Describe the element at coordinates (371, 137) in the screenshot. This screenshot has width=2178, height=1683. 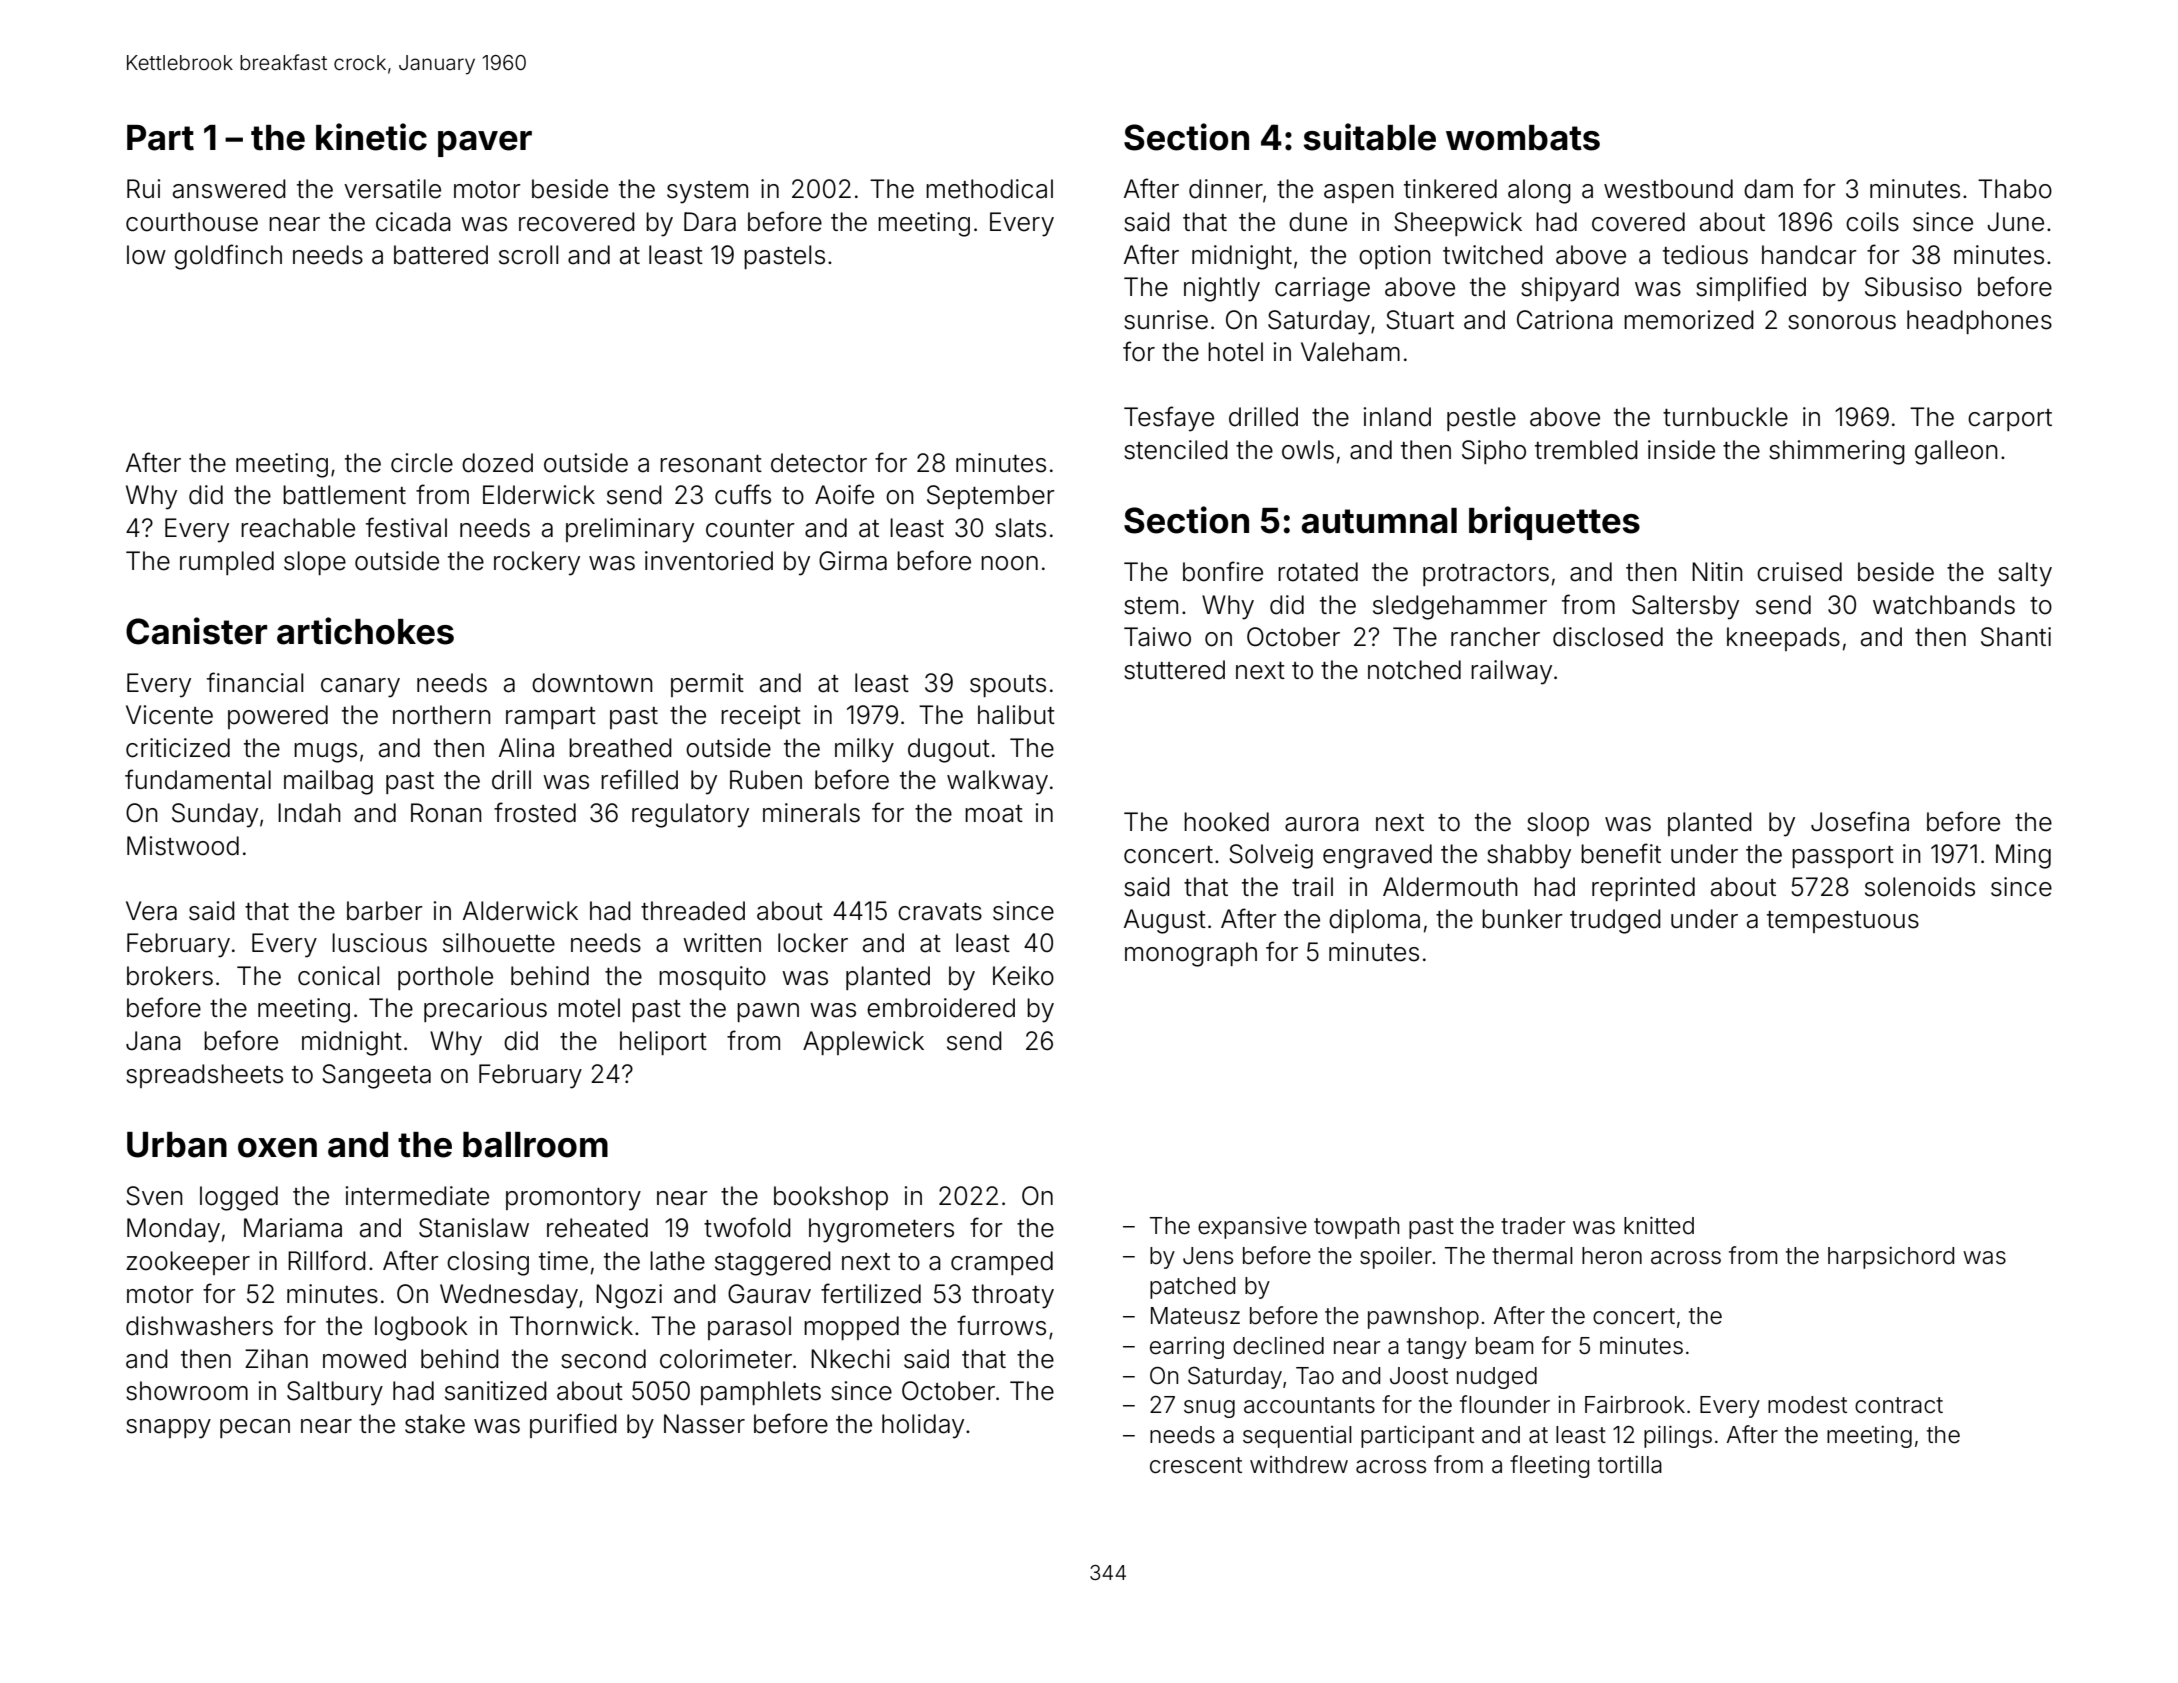
I see `kinetic` at that location.
